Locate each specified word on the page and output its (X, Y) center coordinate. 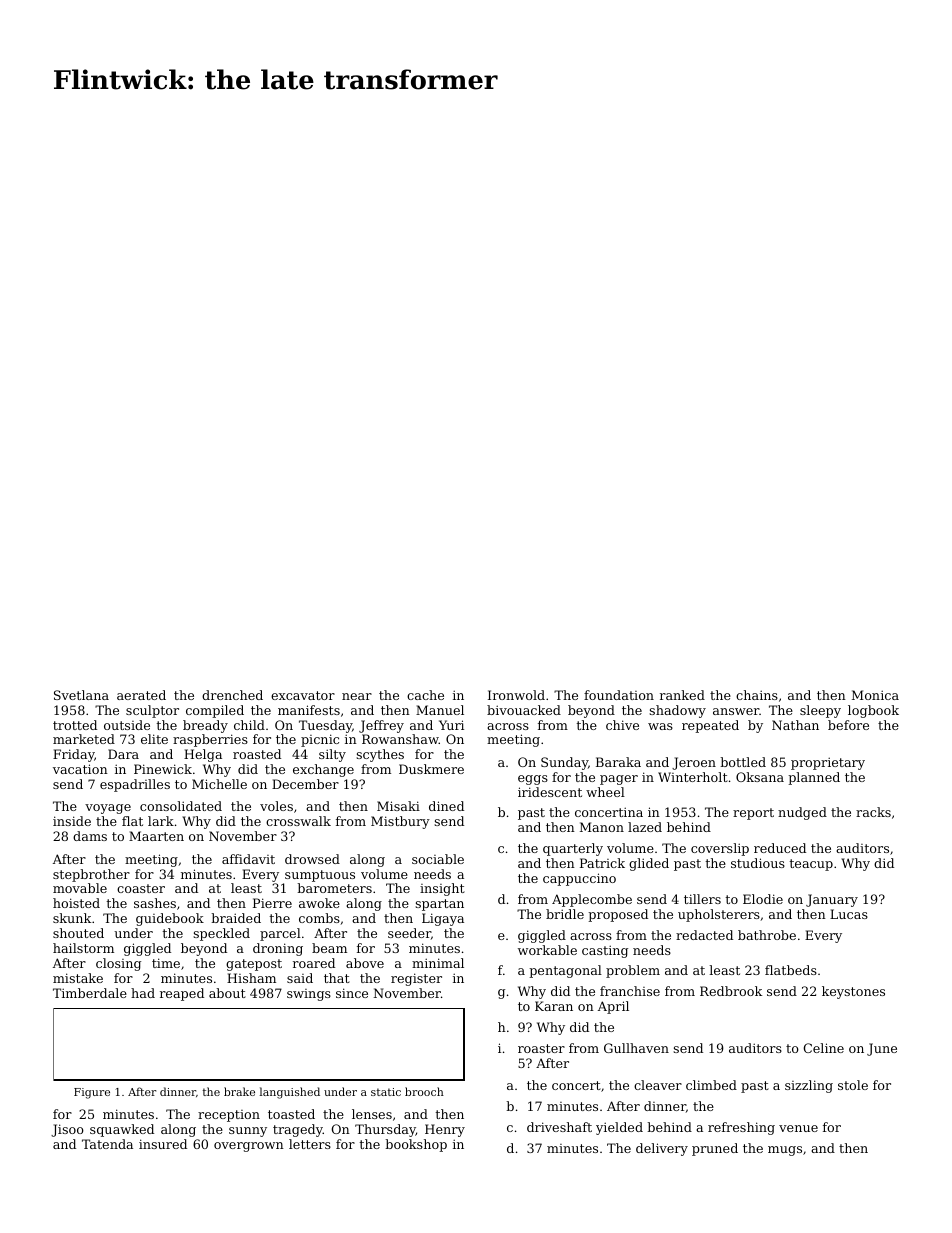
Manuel (440, 710)
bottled (743, 762)
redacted (704, 935)
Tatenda (107, 1144)
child (249, 725)
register (416, 979)
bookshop (416, 1145)
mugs (785, 1151)
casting (605, 951)
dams (90, 836)
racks (873, 812)
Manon (602, 827)
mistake (78, 978)
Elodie (763, 899)
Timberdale (90, 993)
